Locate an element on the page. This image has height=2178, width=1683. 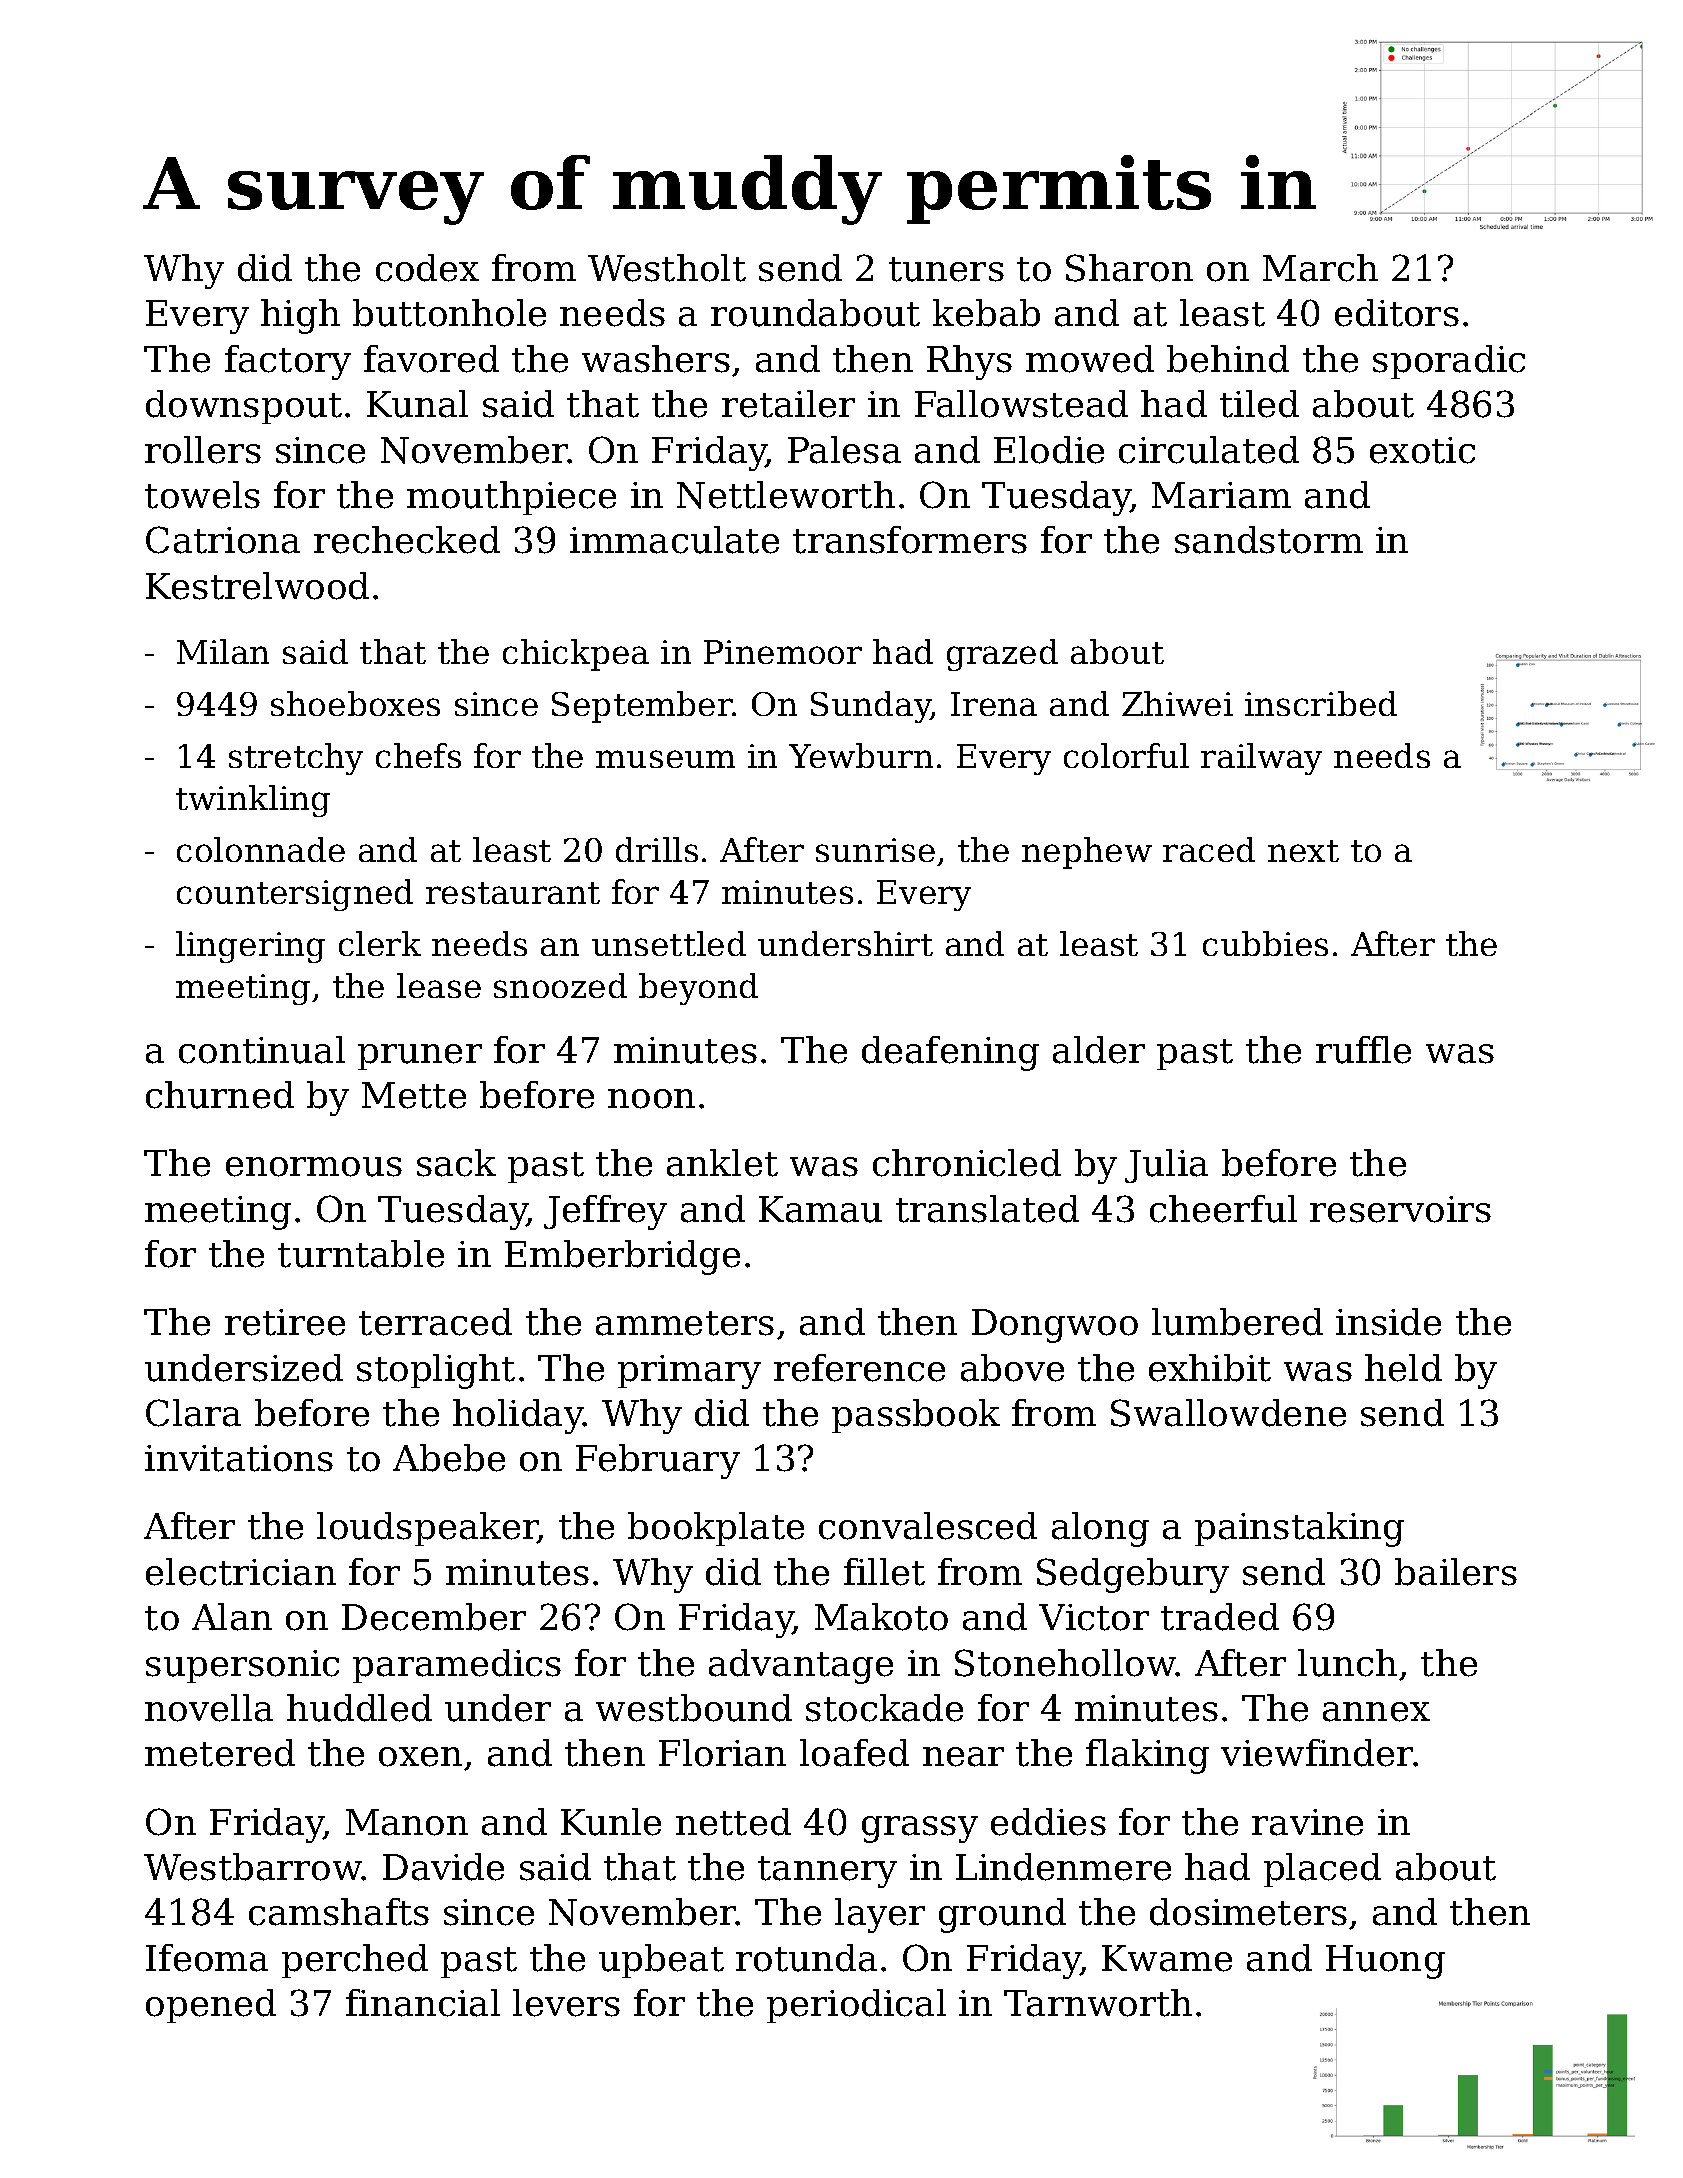
upbeat is located at coordinates (661, 1961).
